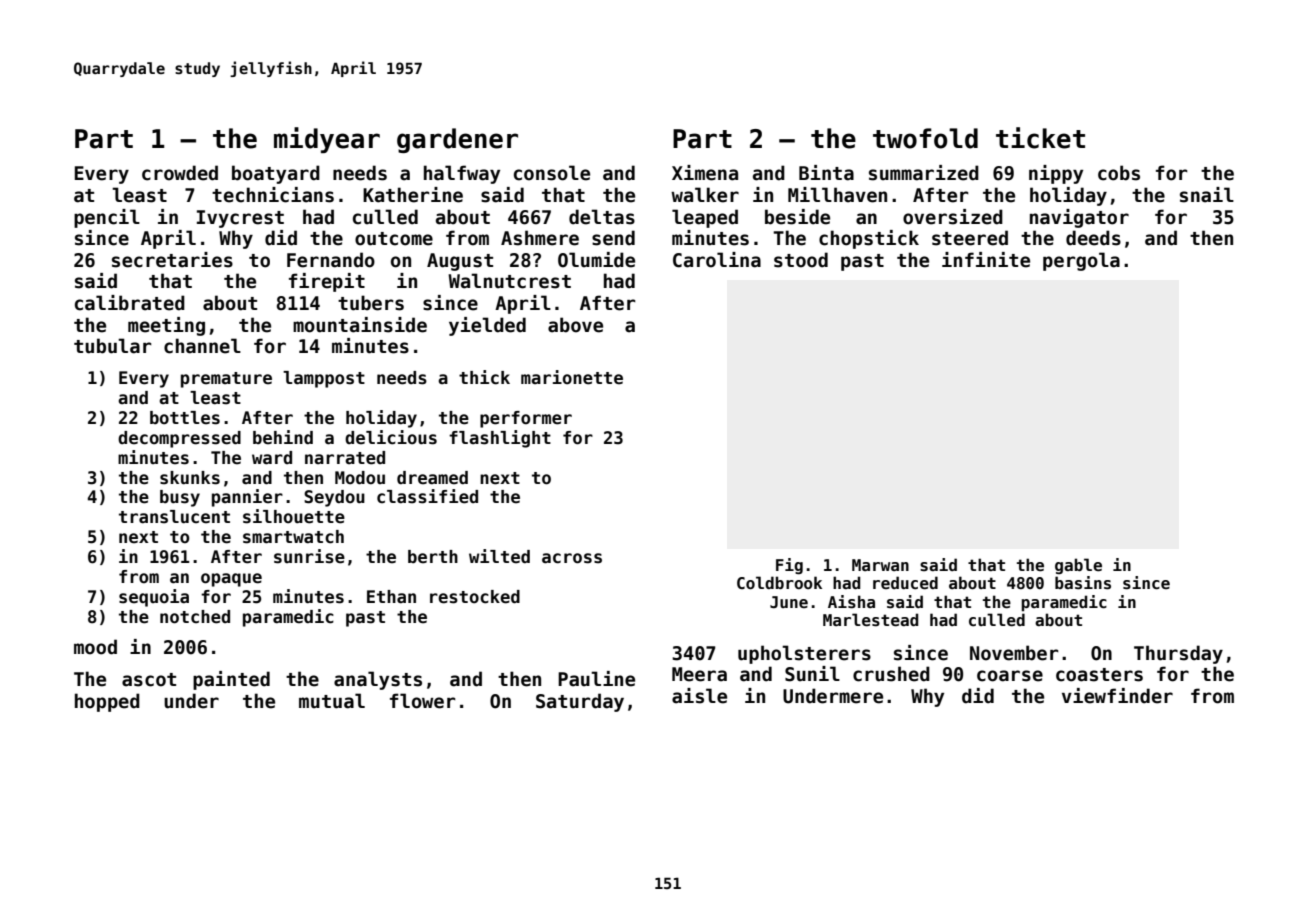 This page has width=1308, height=924. Describe the element at coordinates (273, 195) in the page. I see `technicians` at that location.
